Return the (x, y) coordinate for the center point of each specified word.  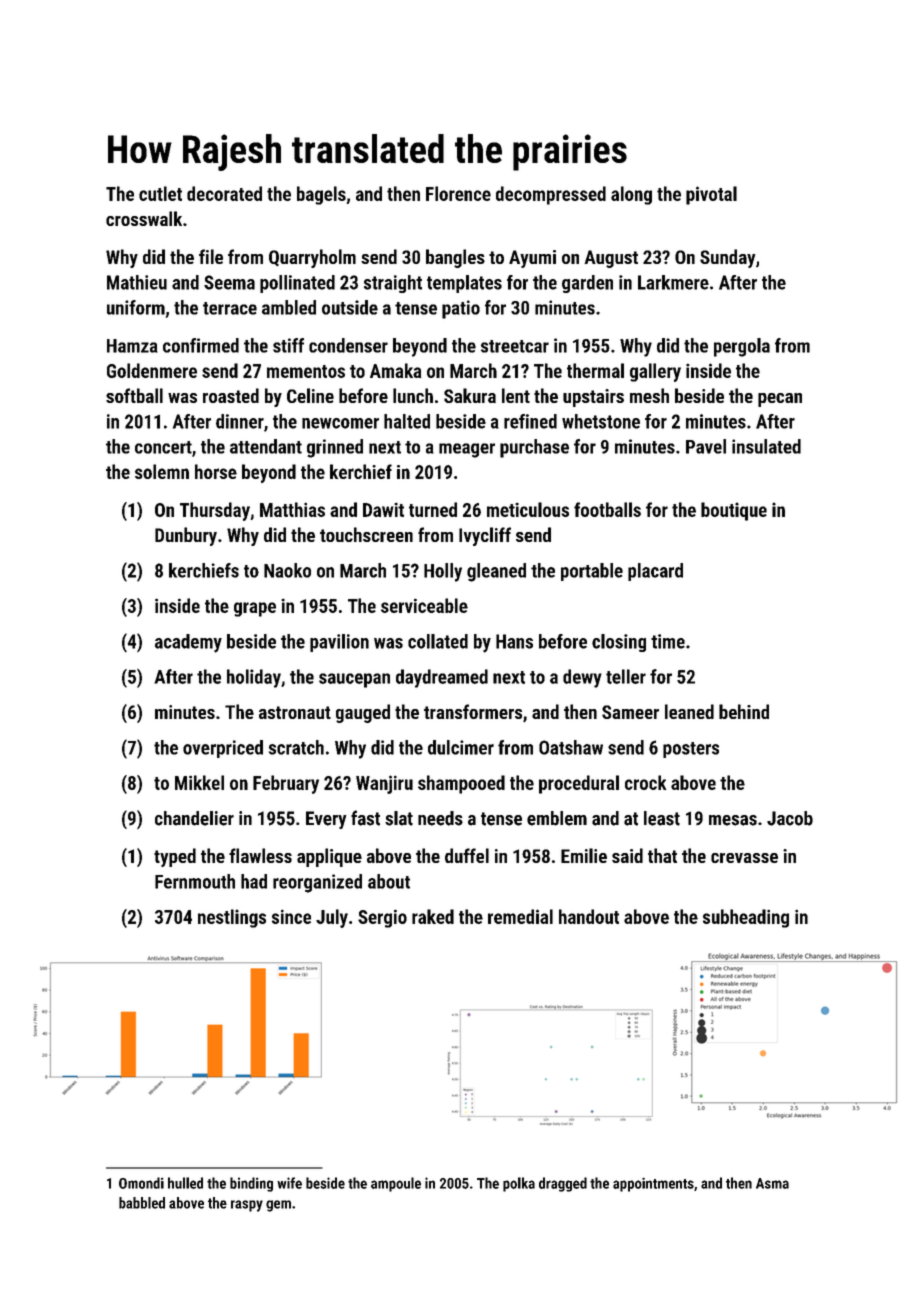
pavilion (339, 643)
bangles (455, 258)
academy (188, 643)
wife (289, 1183)
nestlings (232, 918)
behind (744, 711)
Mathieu (137, 282)
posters (691, 750)
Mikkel (199, 782)
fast (365, 818)
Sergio (382, 918)
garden (587, 284)
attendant (266, 446)
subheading (746, 918)
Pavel (706, 446)
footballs (607, 509)
